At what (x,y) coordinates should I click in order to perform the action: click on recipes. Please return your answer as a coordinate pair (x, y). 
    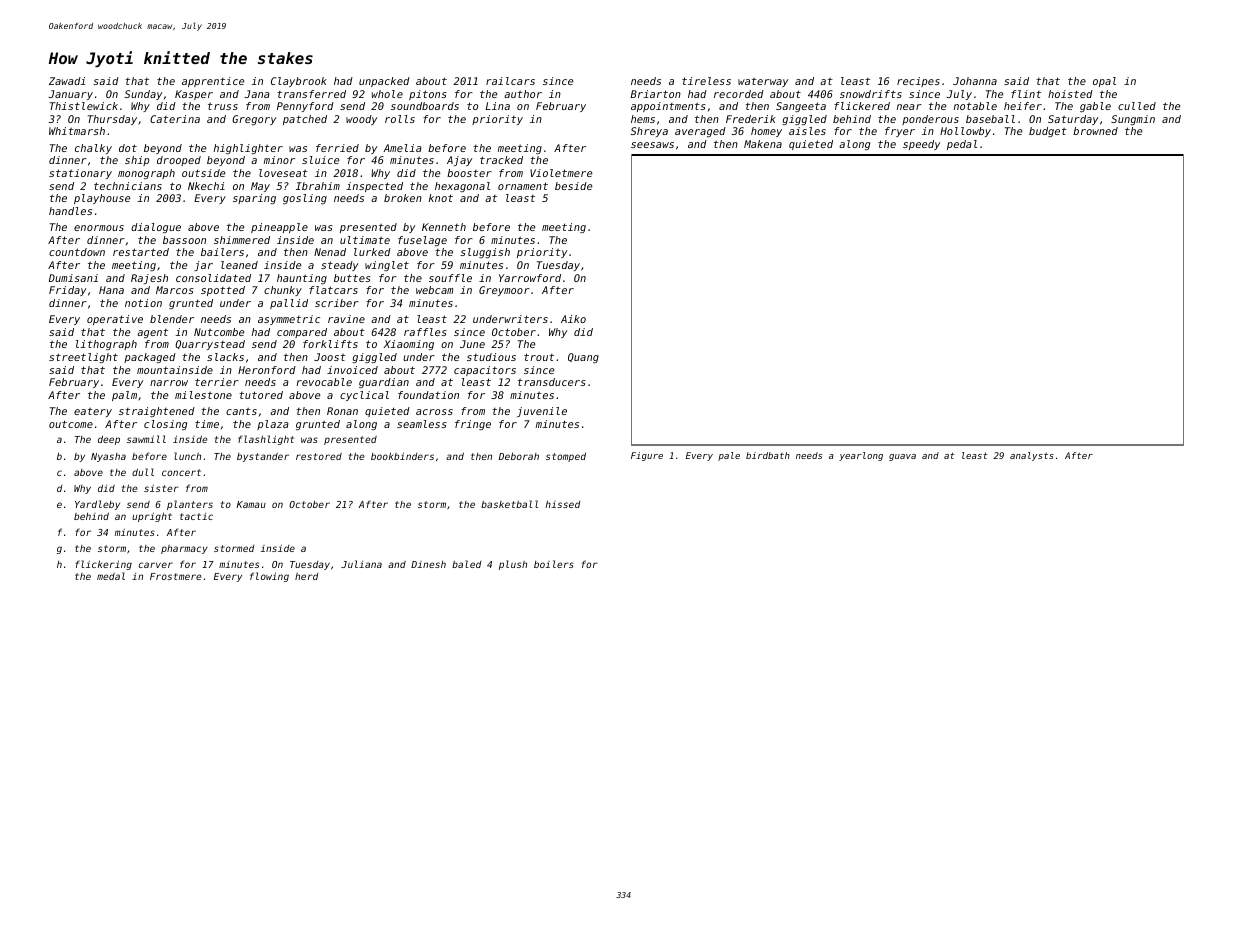
    Looking at the image, I should click on (918, 82).
